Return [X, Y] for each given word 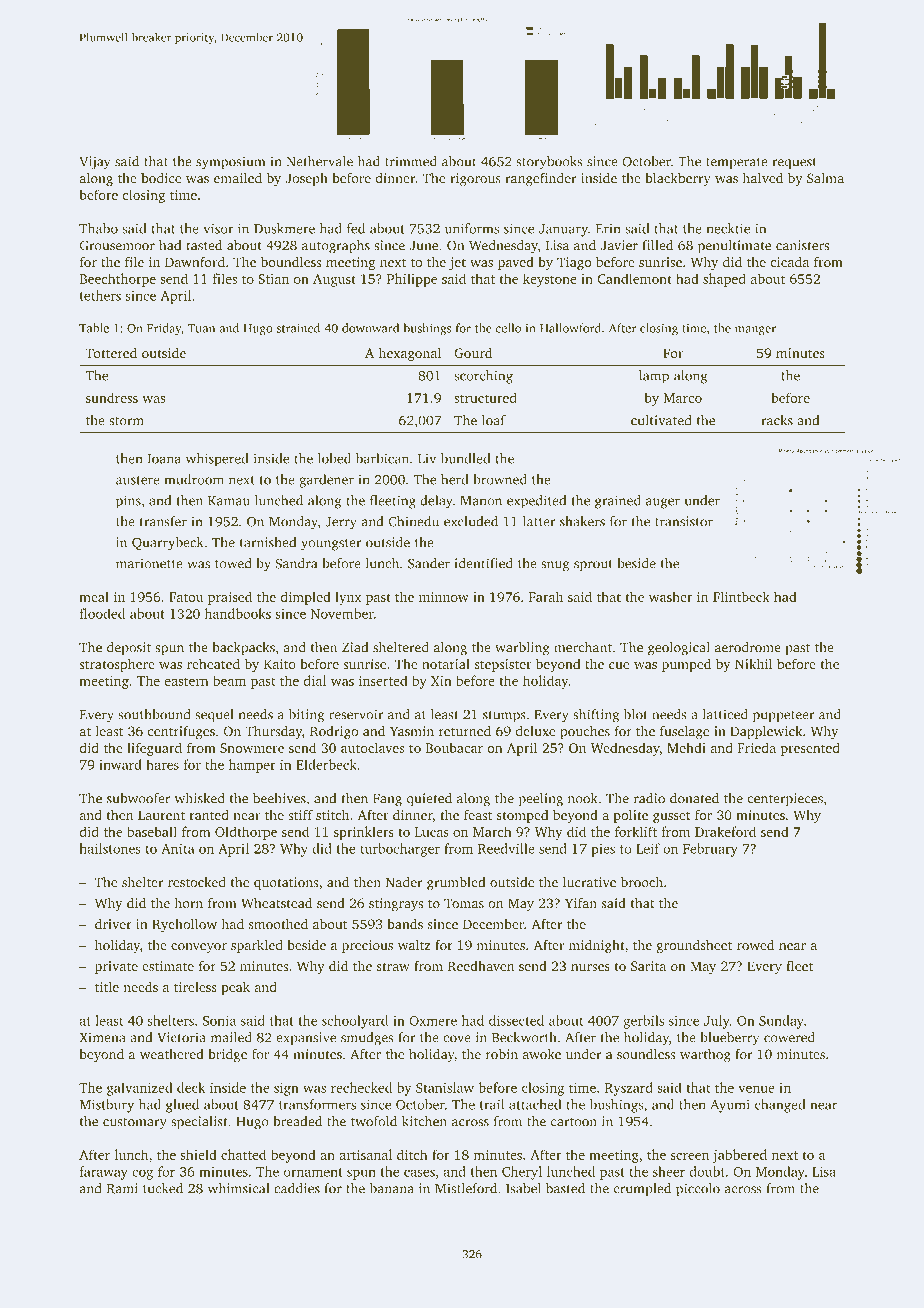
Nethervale [319, 161]
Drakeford [725, 831]
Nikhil [754, 663]
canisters [802, 245]
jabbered [739, 1156]
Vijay [95, 163]
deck [191, 1087]
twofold [374, 1121]
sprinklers [364, 833]
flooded [102, 613]
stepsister [503, 665]
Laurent [161, 815]
